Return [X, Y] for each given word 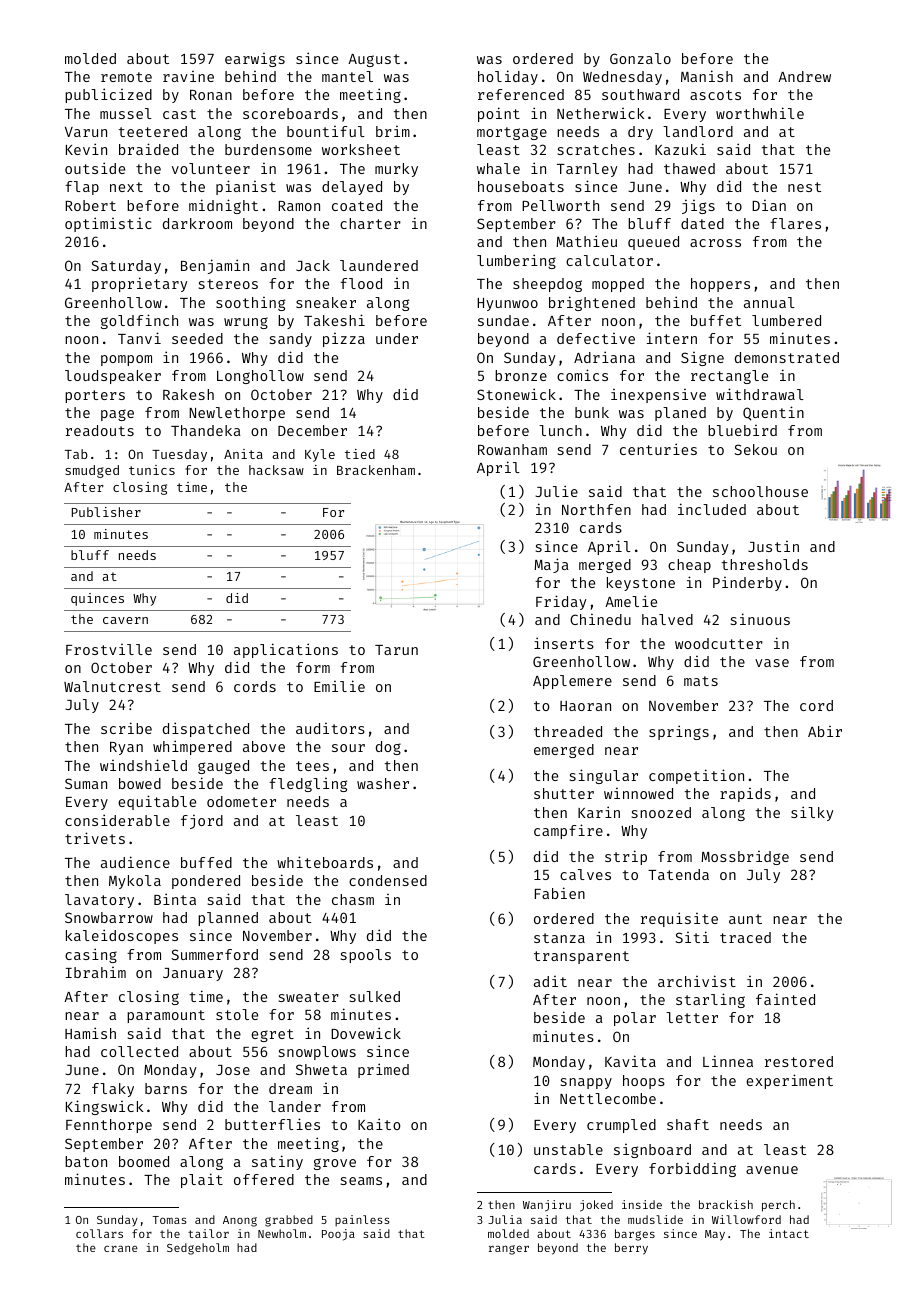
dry [640, 133]
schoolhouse [760, 491]
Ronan [211, 95]
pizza [344, 340]
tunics [152, 470]
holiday [508, 77]
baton [86, 1161]
